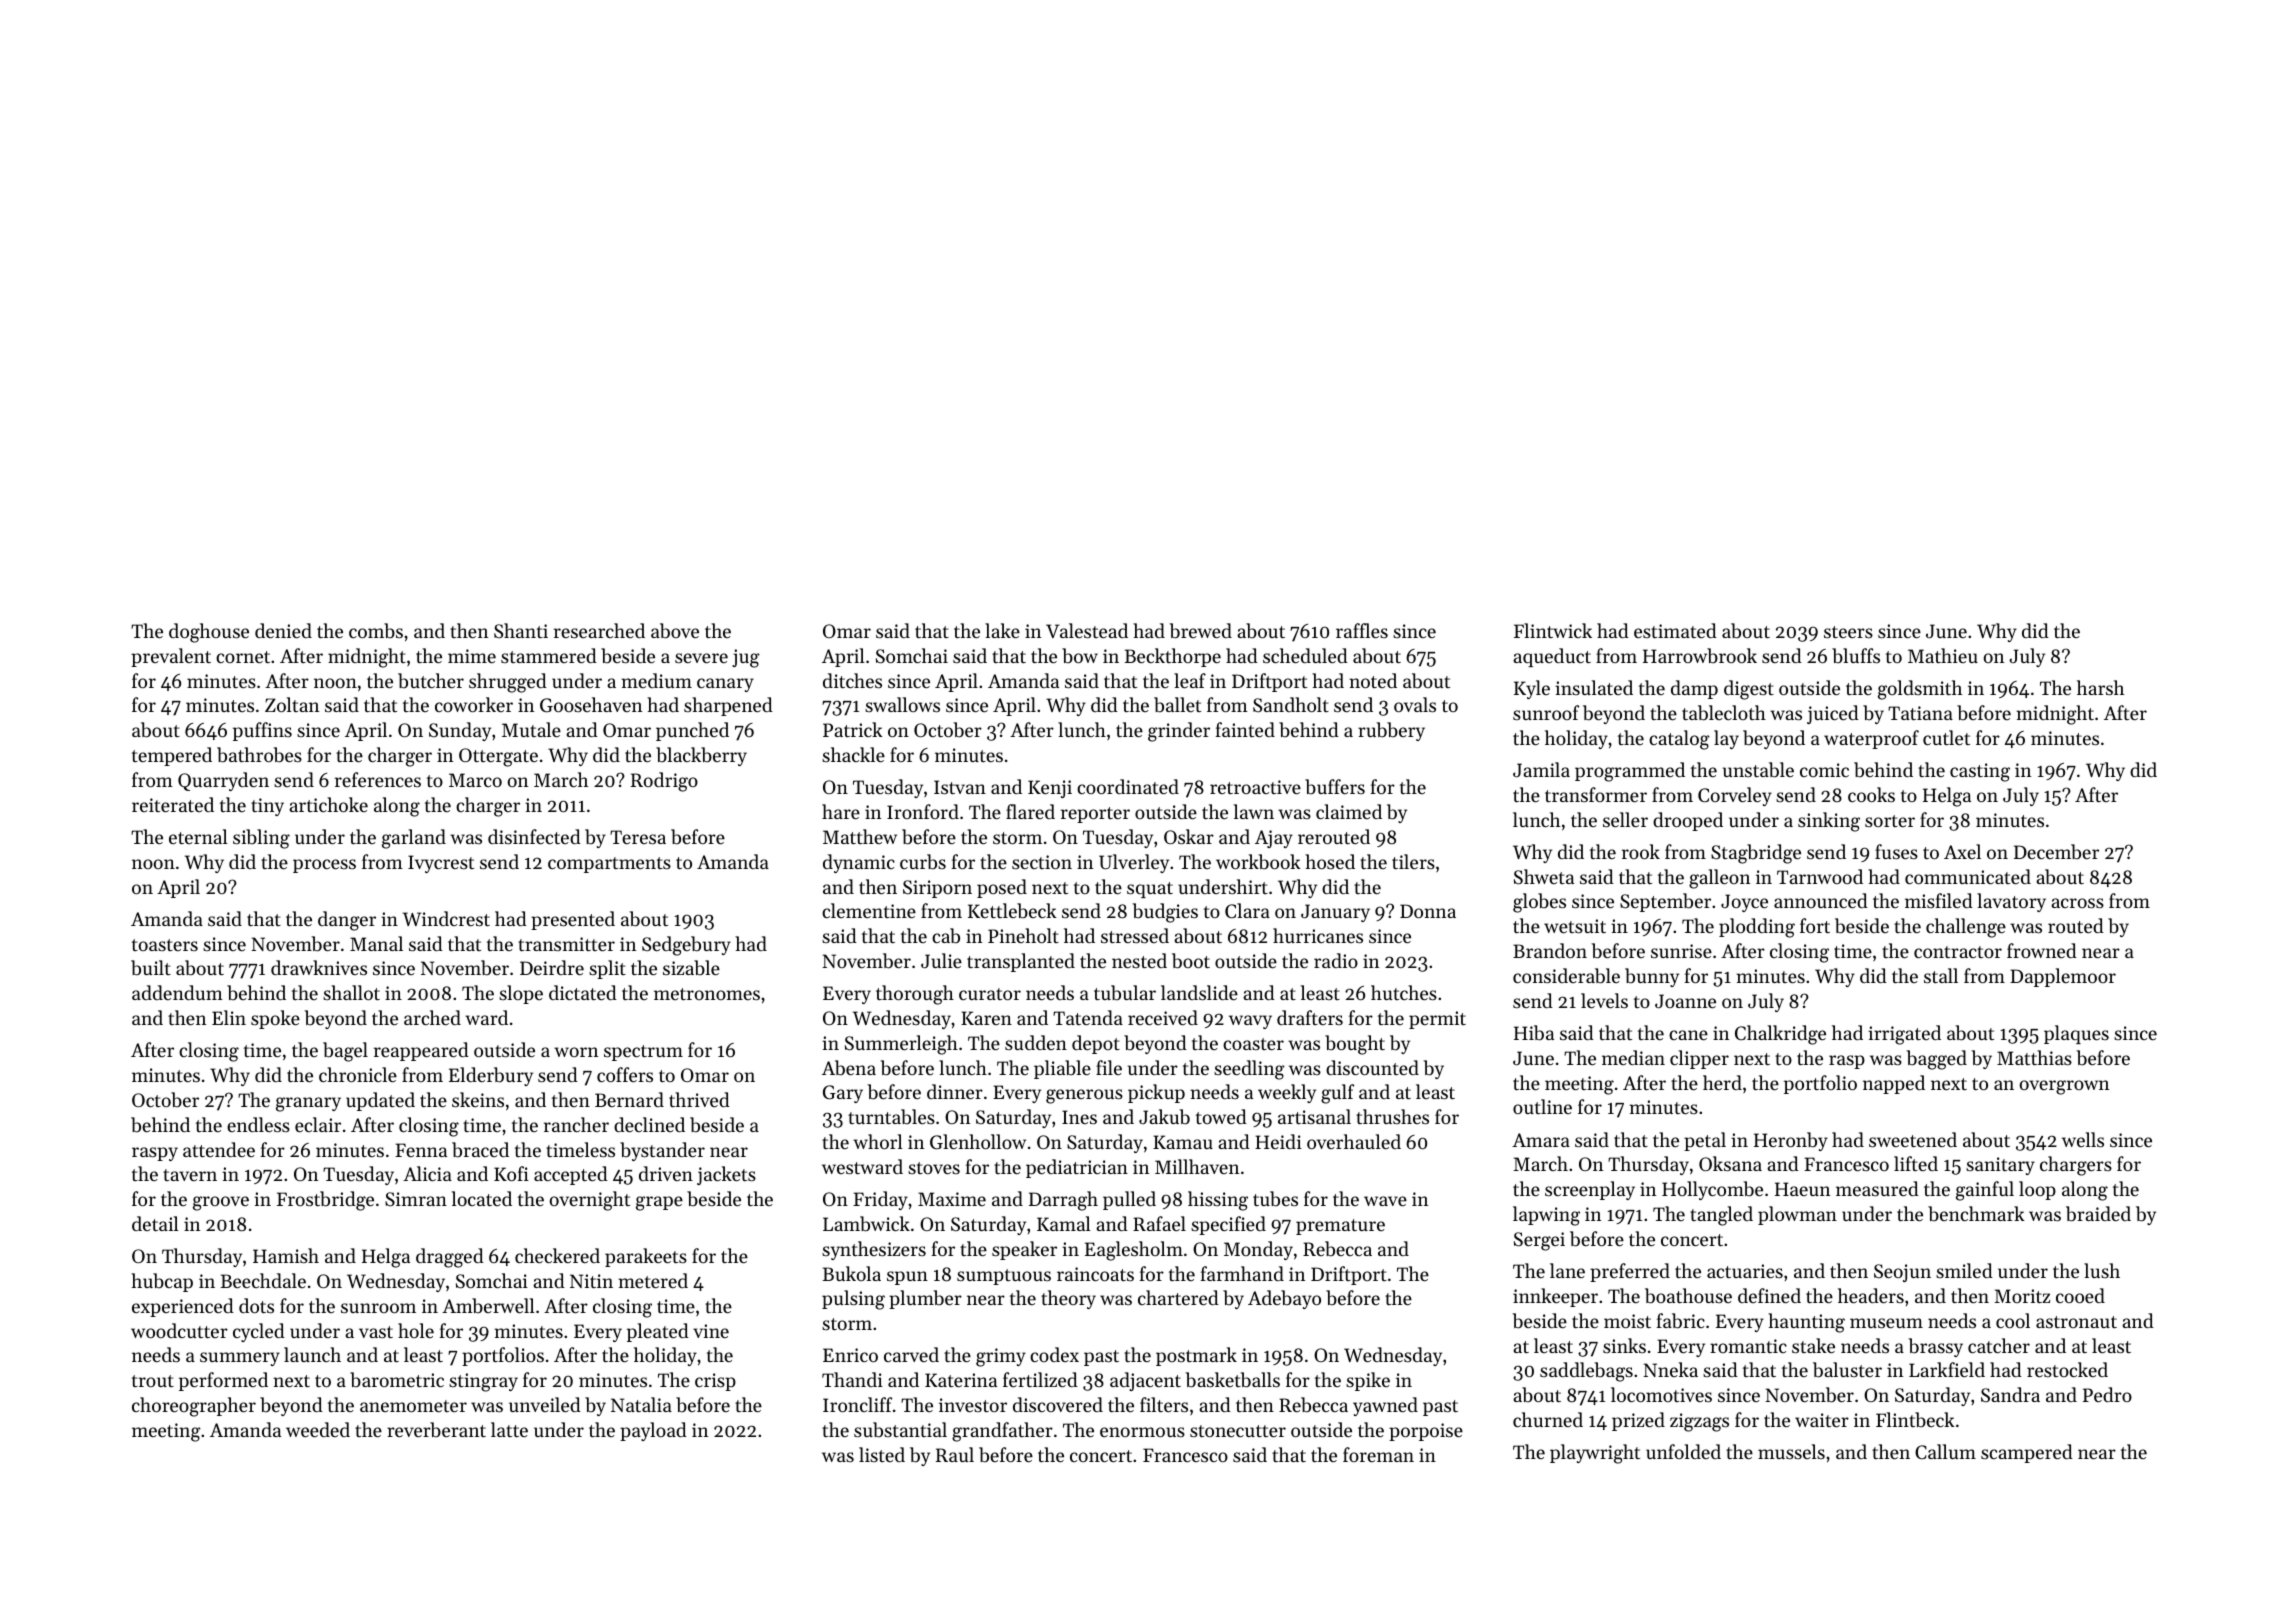  What do you see at coordinates (911, 1354) in the screenshot?
I see `carved` at bounding box center [911, 1354].
